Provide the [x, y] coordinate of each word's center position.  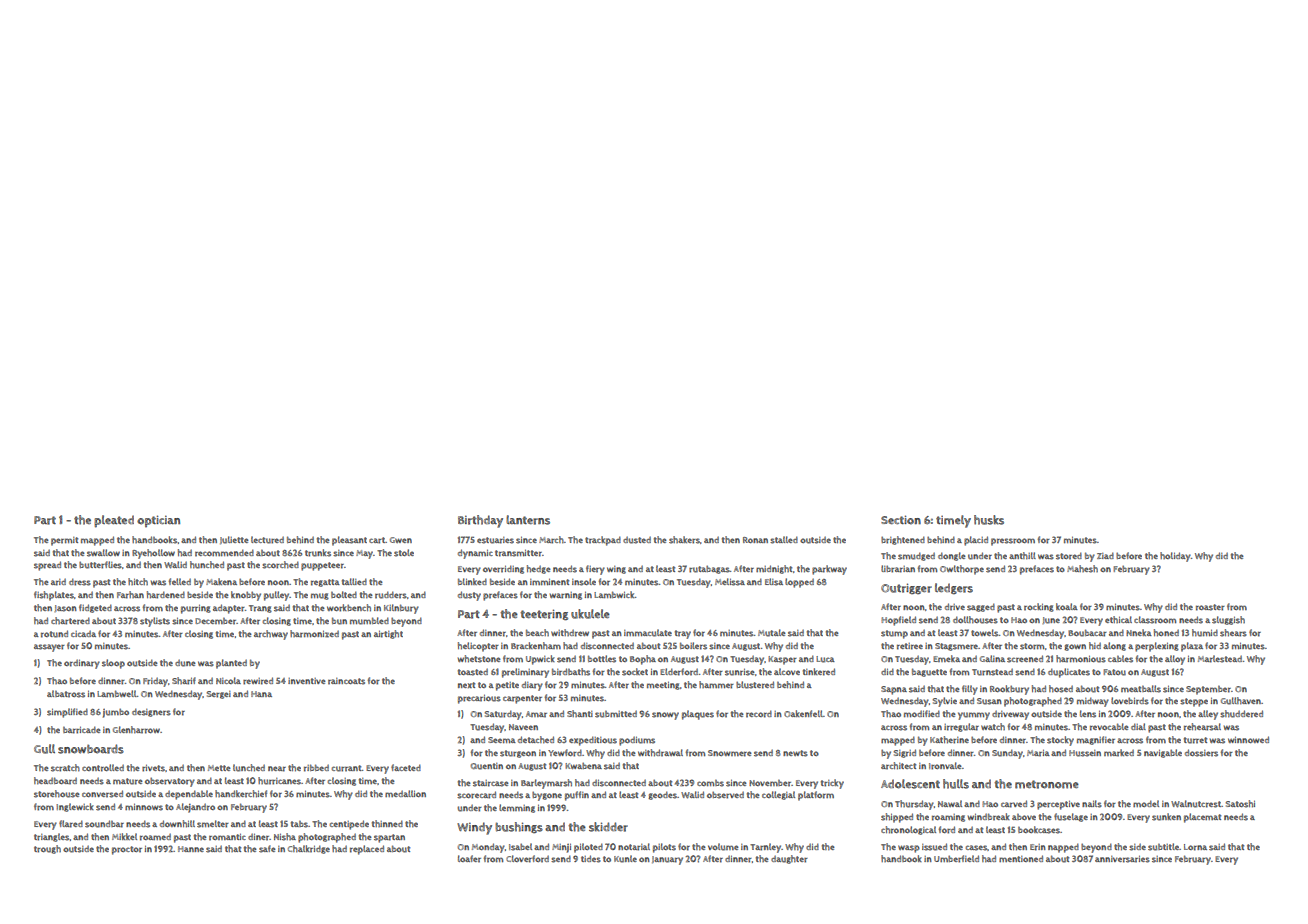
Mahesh [1082, 569]
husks [989, 520]
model [1146, 803]
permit [64, 541]
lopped [799, 583]
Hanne [191, 849]
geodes [662, 795]
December [215, 621]
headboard [55, 781]
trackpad [603, 541]
